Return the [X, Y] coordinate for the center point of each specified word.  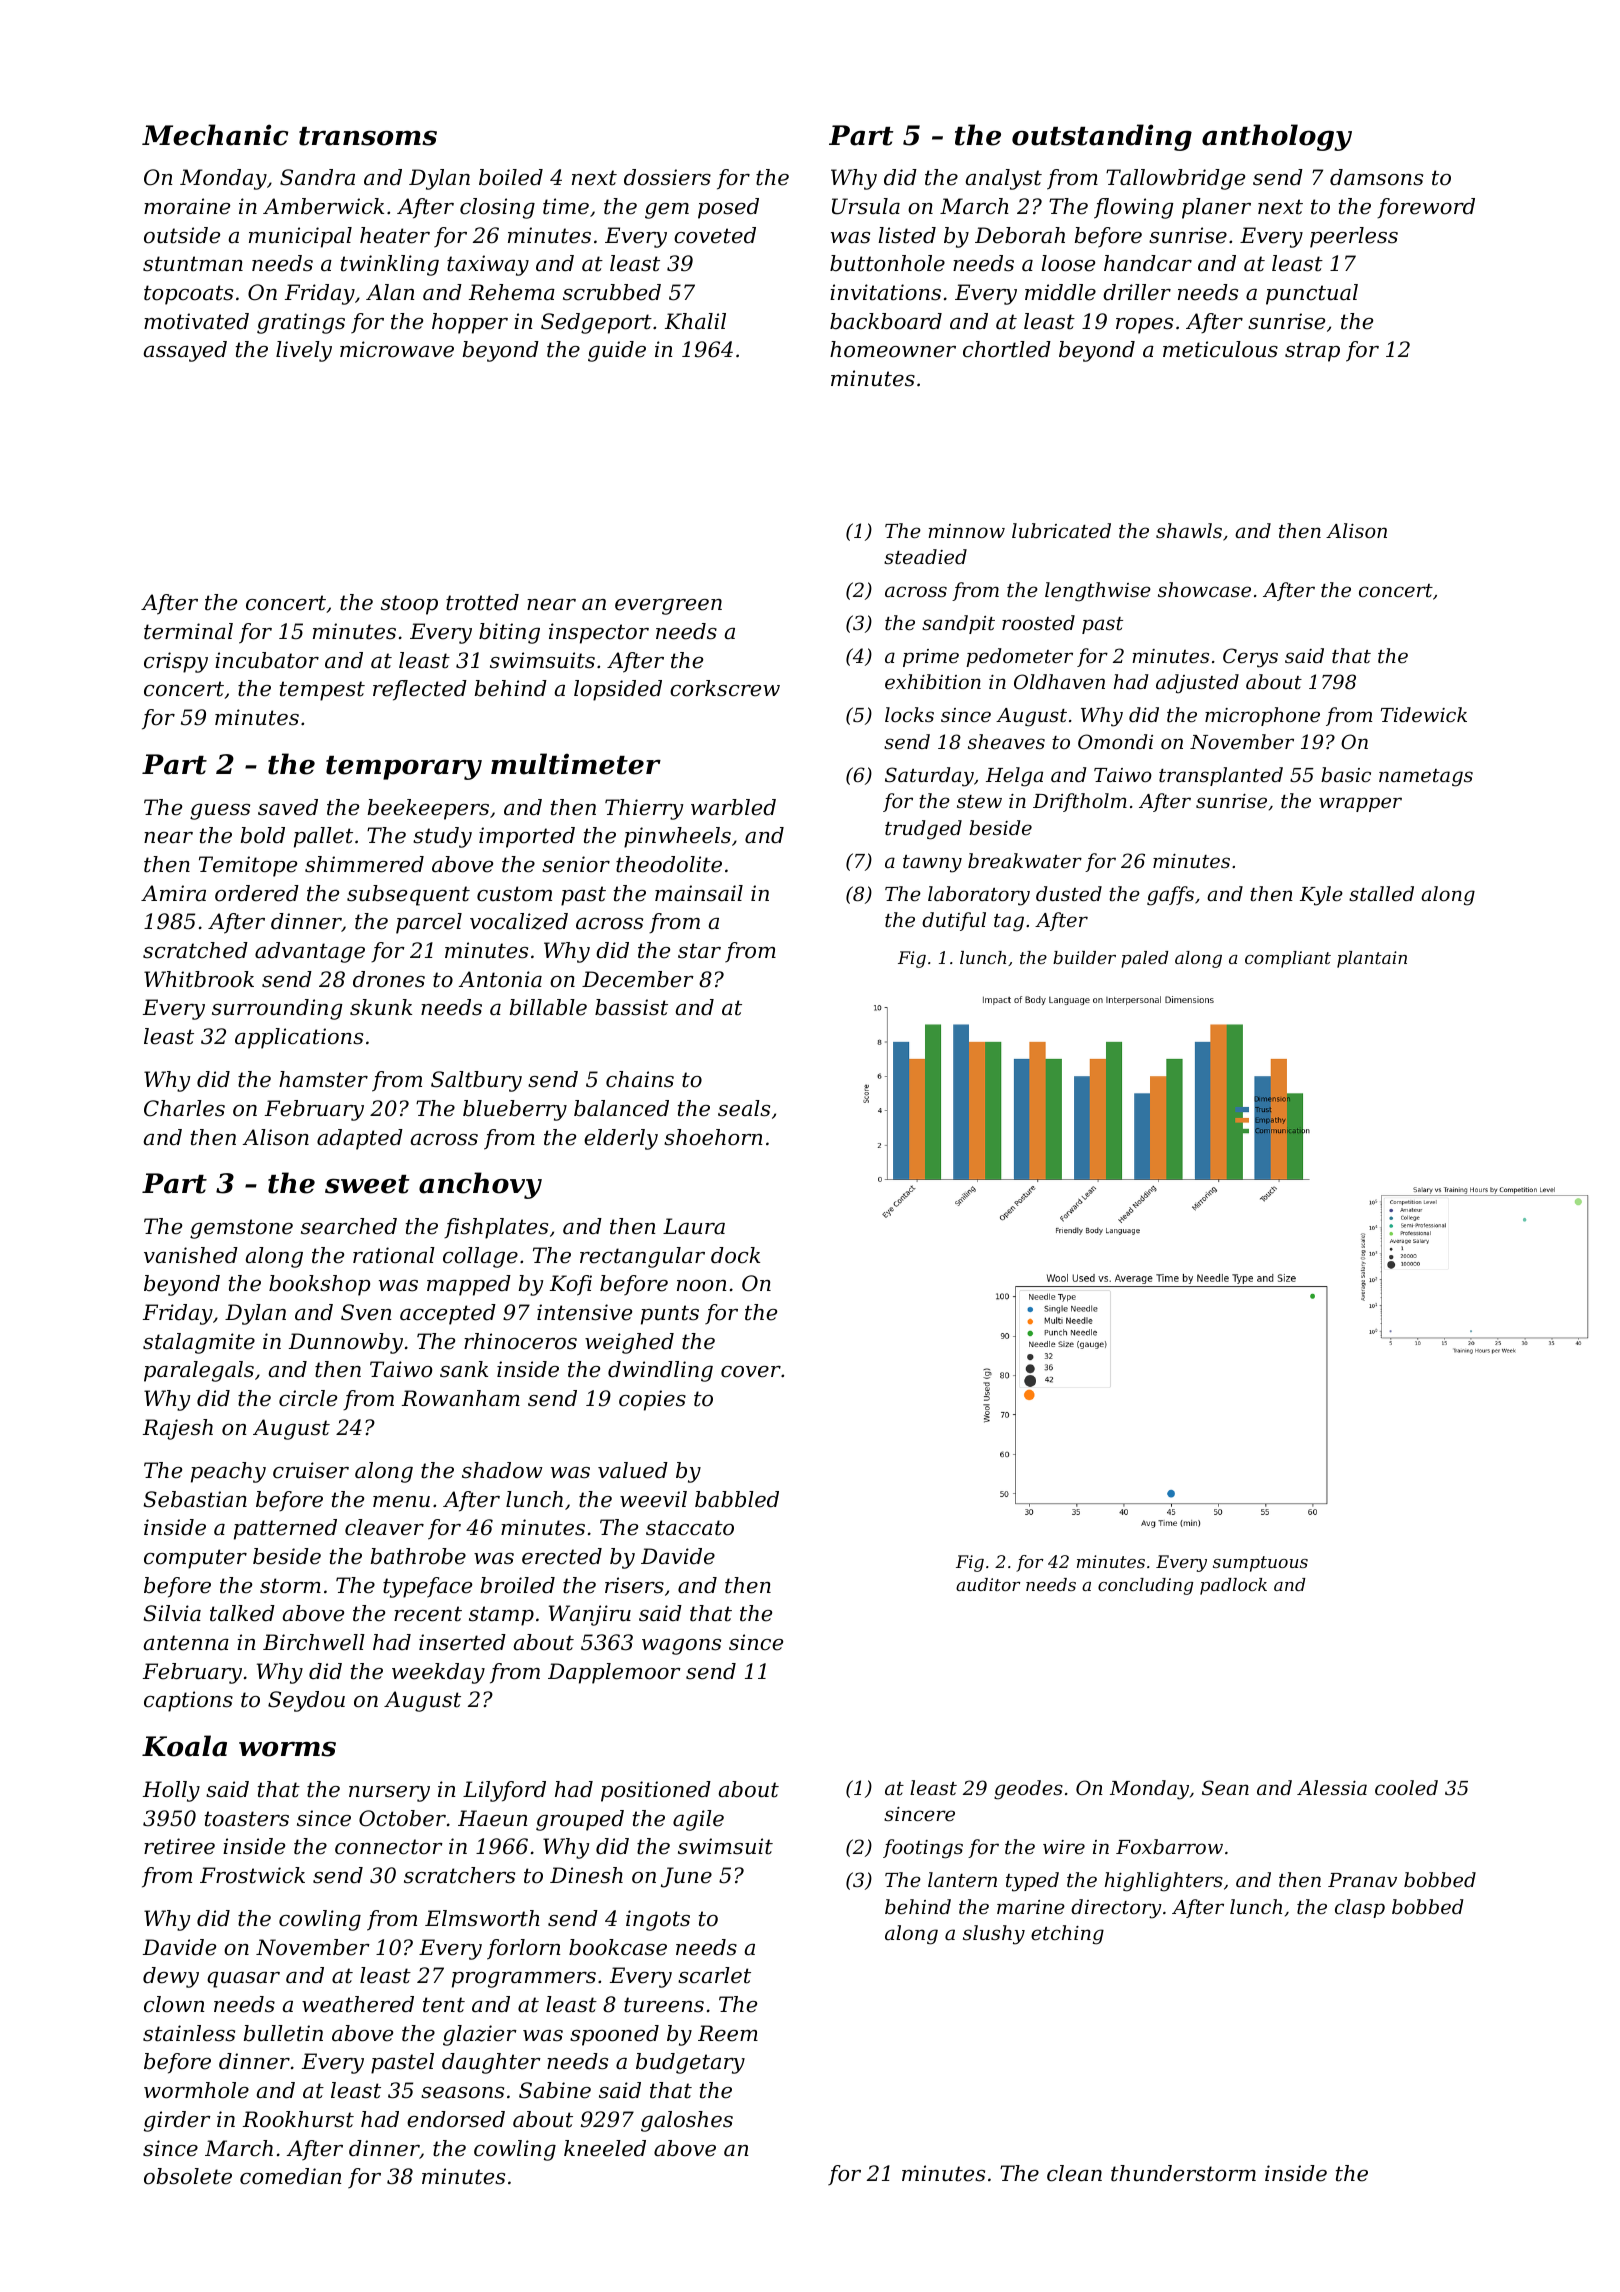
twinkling [390, 265]
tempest [322, 691]
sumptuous [1260, 1564]
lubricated [1061, 530]
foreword [1426, 208]
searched [349, 1226]
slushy [994, 1935]
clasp [1360, 1908]
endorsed [456, 2119]
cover [751, 1372]
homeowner [893, 349]
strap [1312, 352]
